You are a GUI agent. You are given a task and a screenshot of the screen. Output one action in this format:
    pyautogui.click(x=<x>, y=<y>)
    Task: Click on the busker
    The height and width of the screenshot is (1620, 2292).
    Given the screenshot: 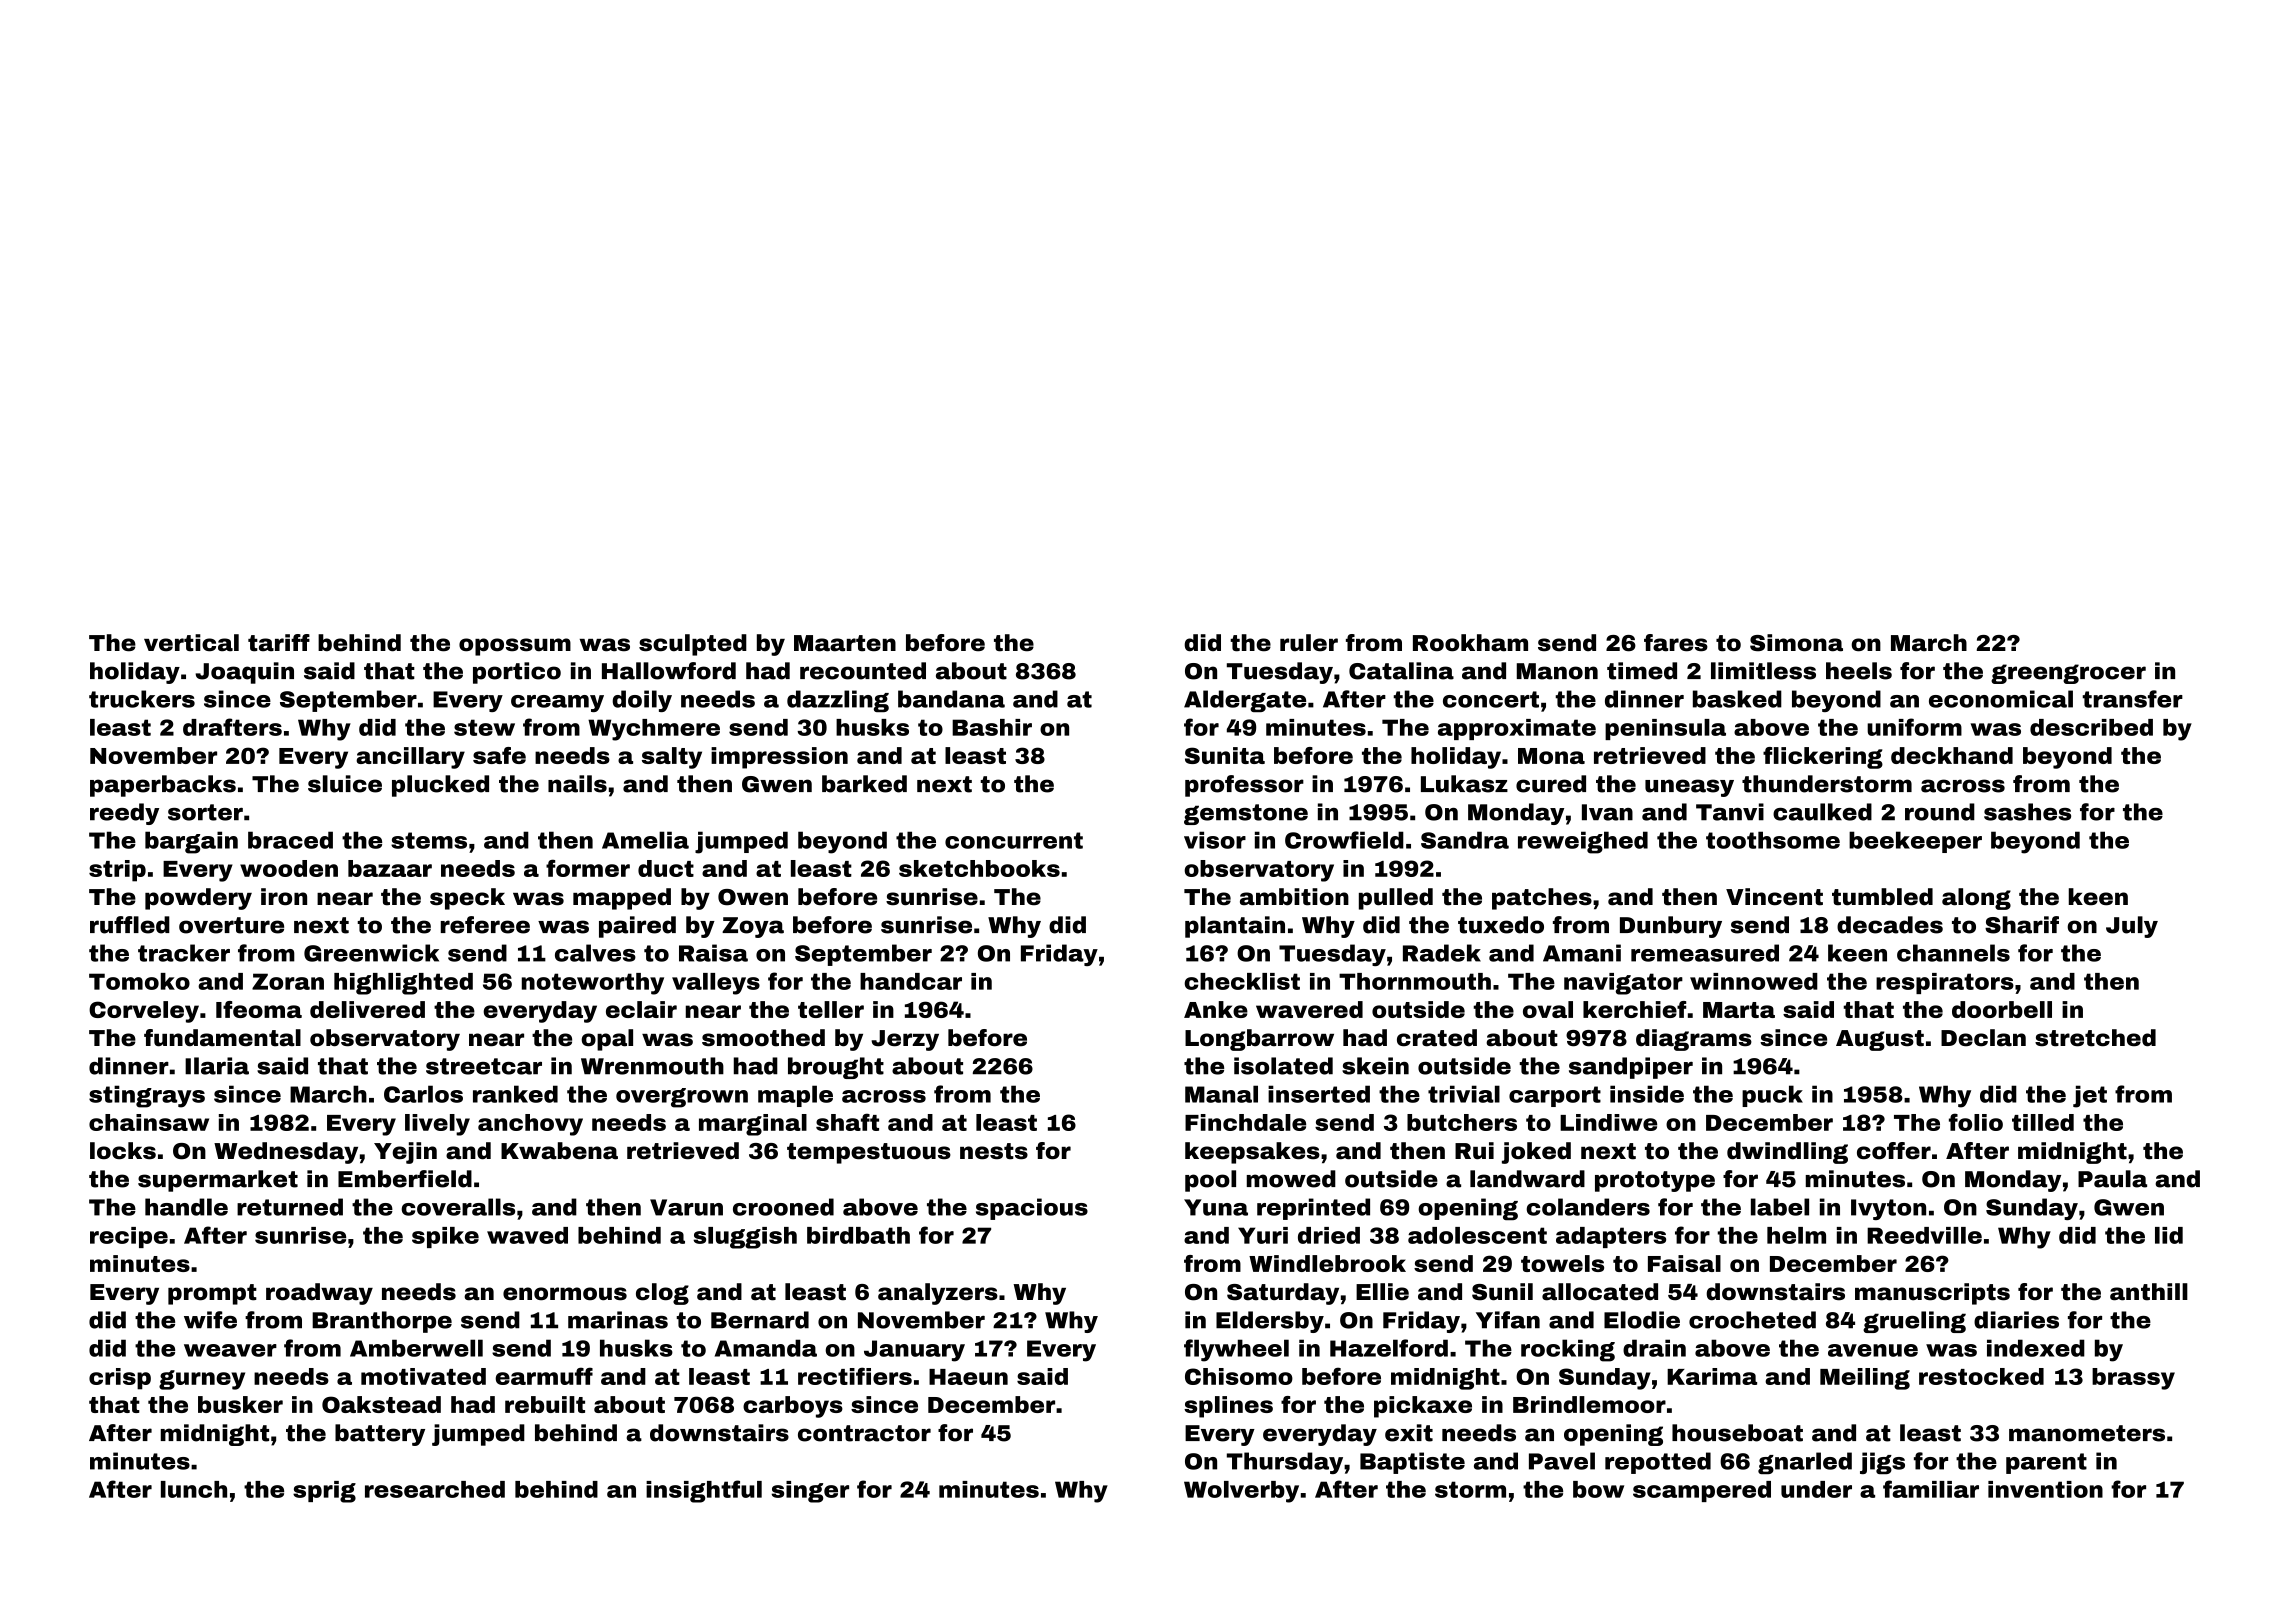 What is the action you would take?
    pyautogui.click(x=240, y=1404)
